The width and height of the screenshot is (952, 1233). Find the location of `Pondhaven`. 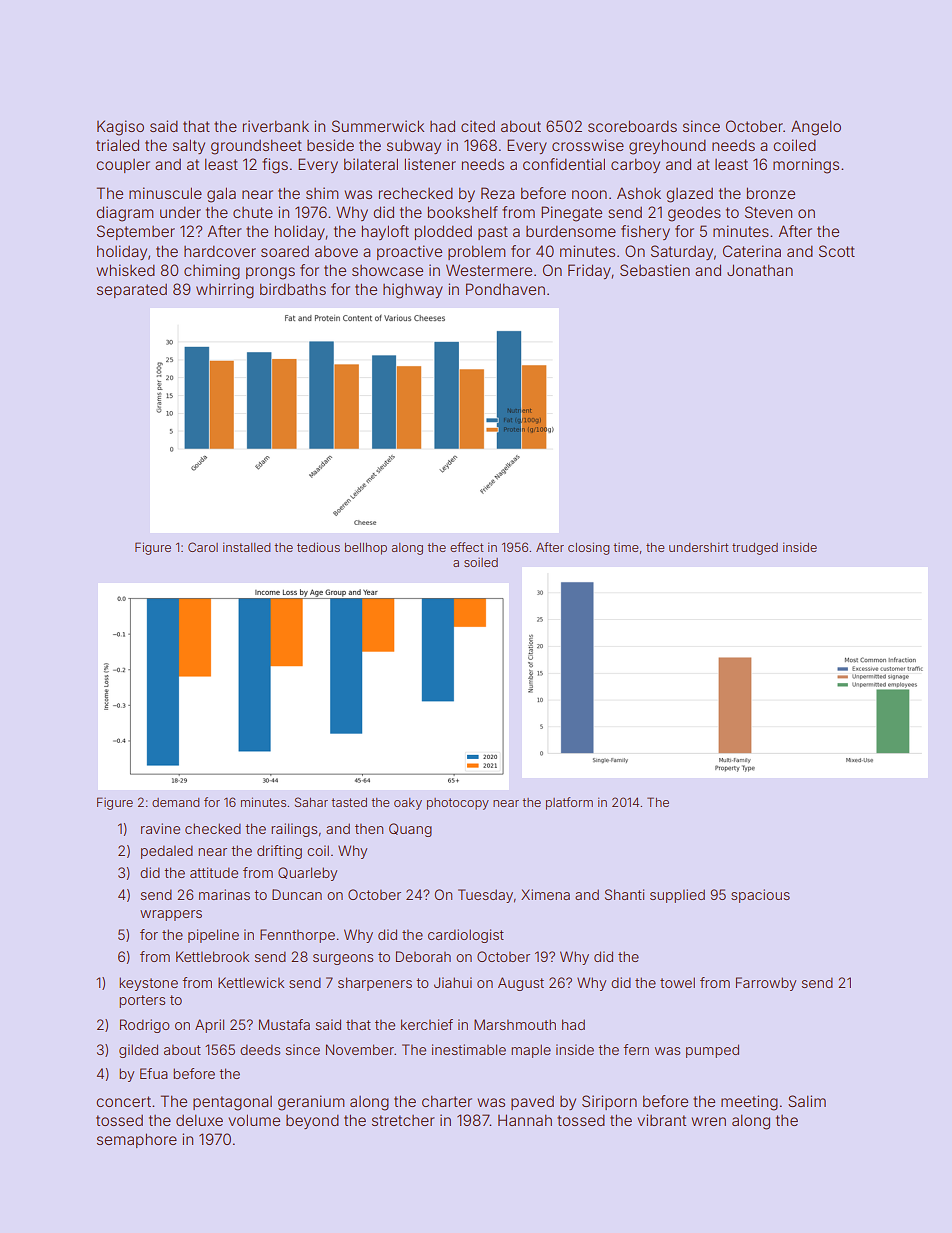

Pondhaven is located at coordinates (505, 289).
